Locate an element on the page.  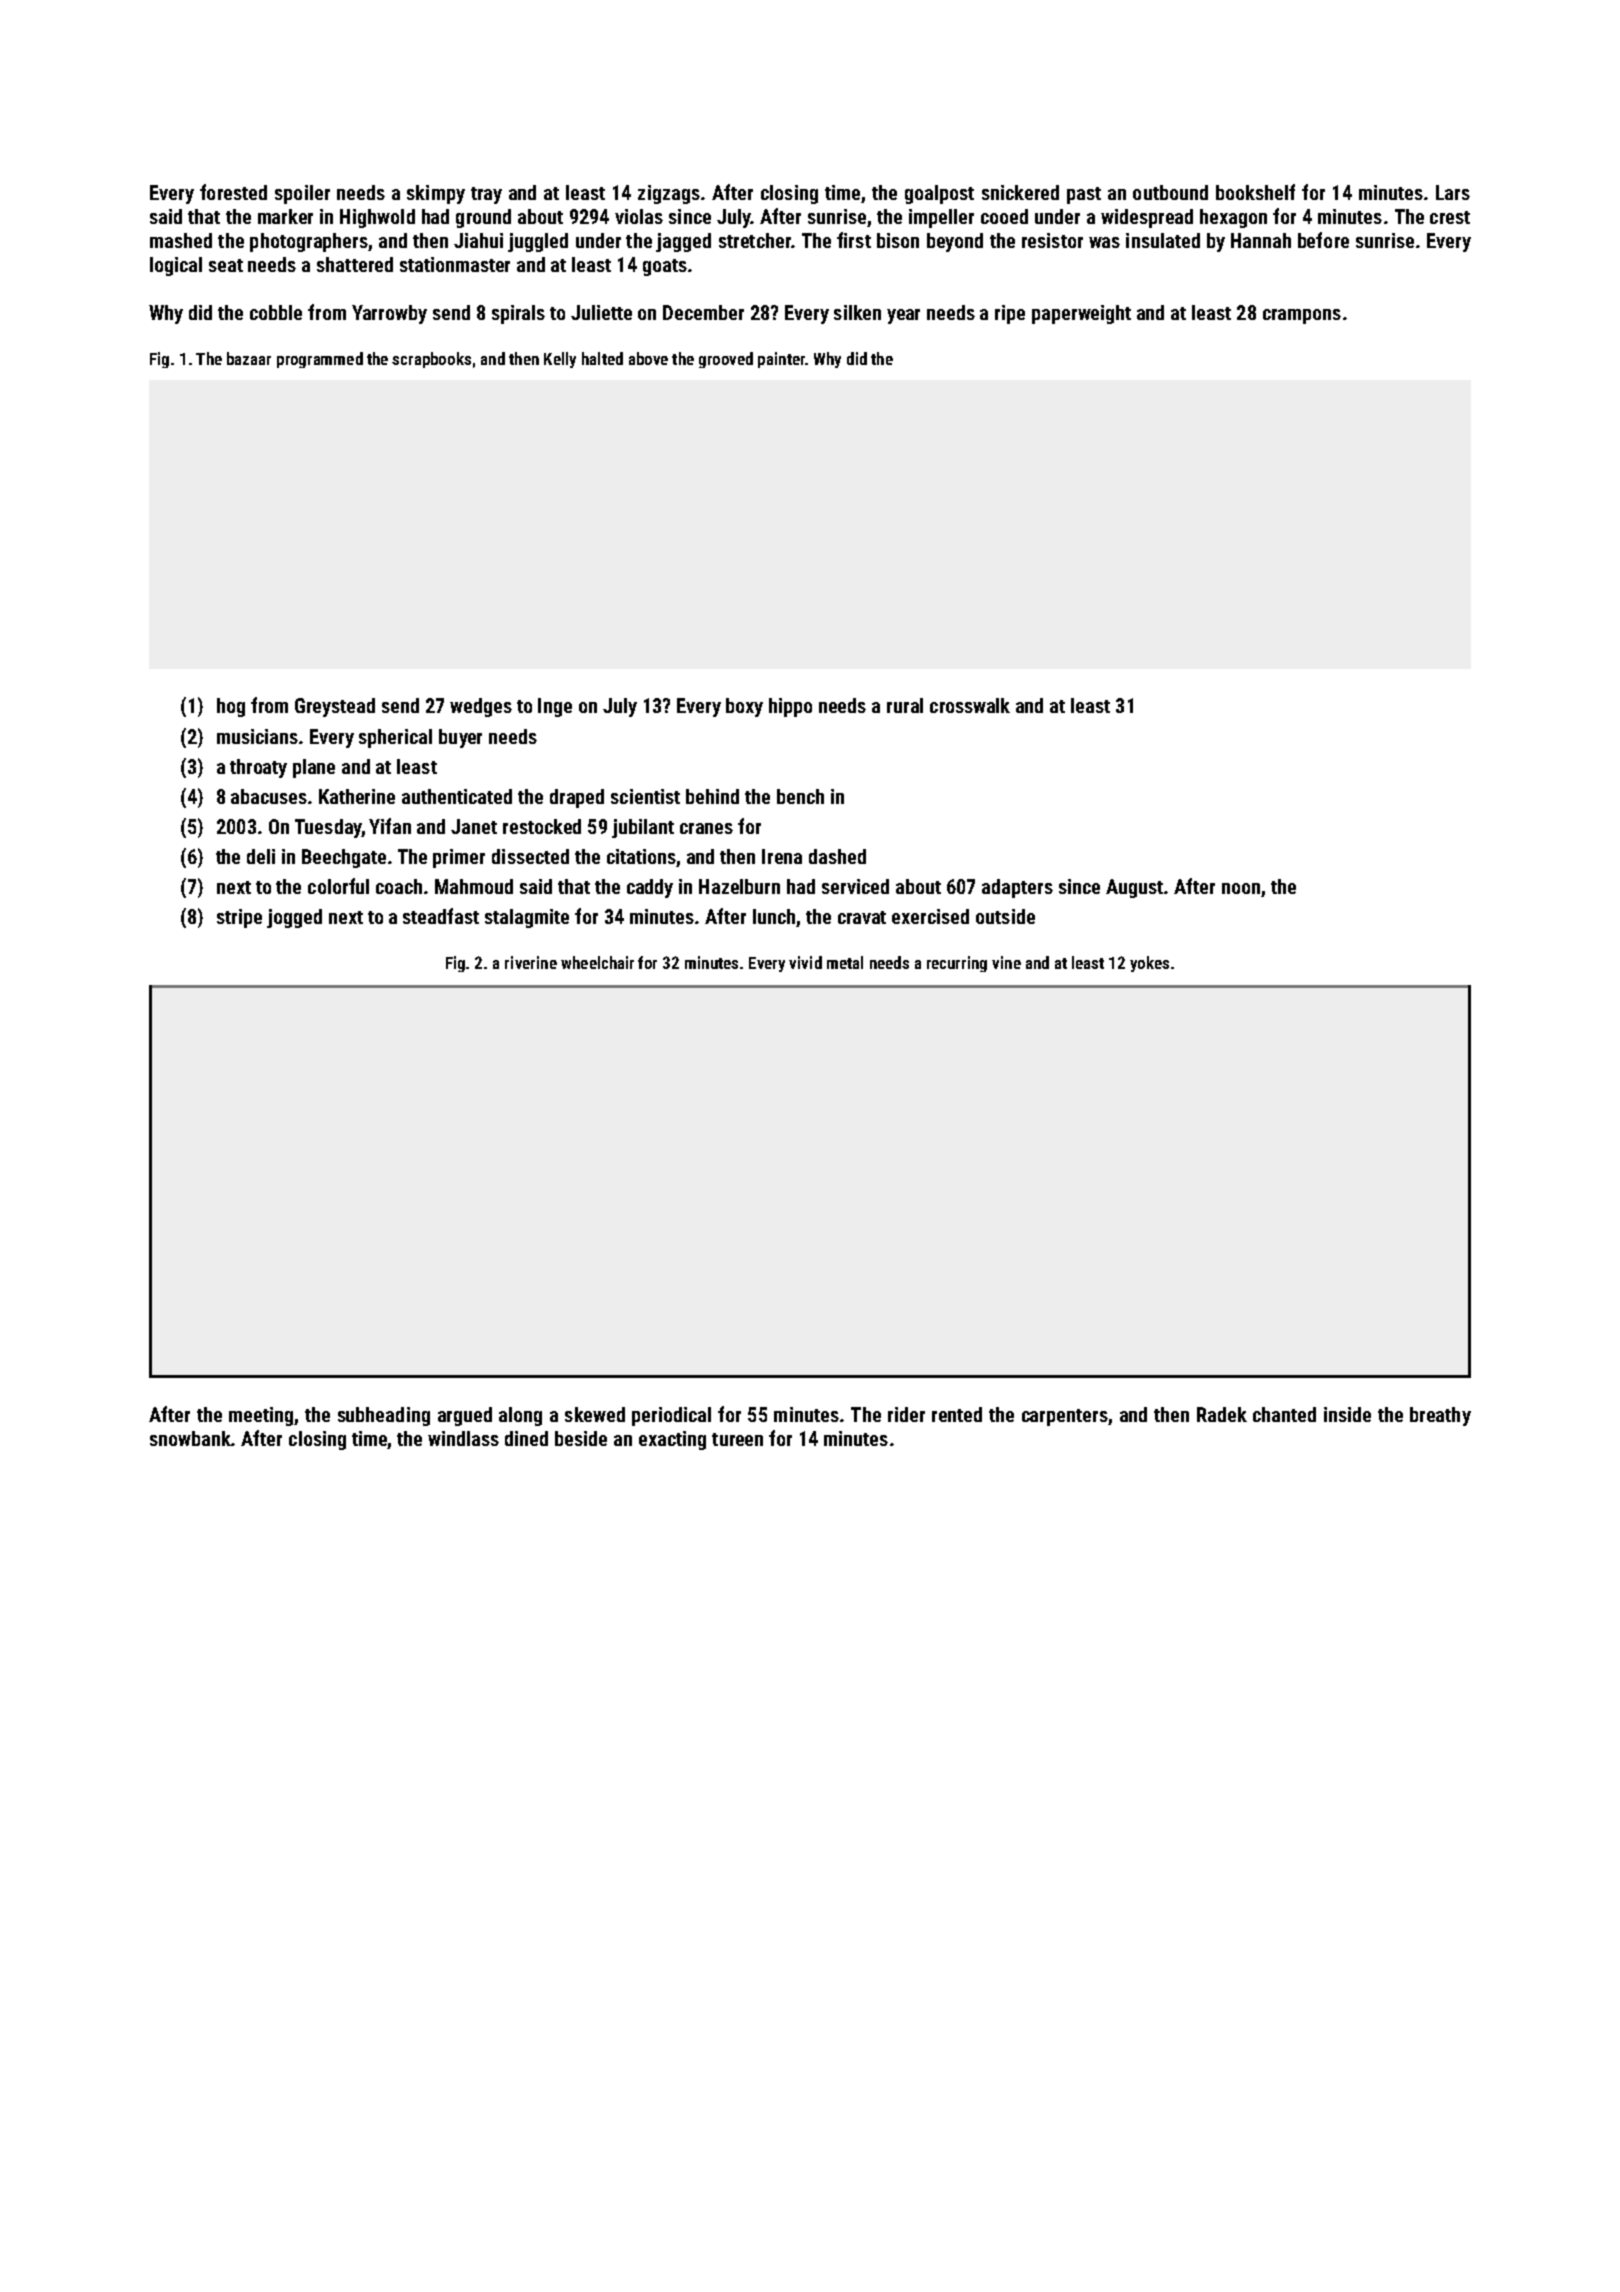
grooved is located at coordinates (726, 360).
